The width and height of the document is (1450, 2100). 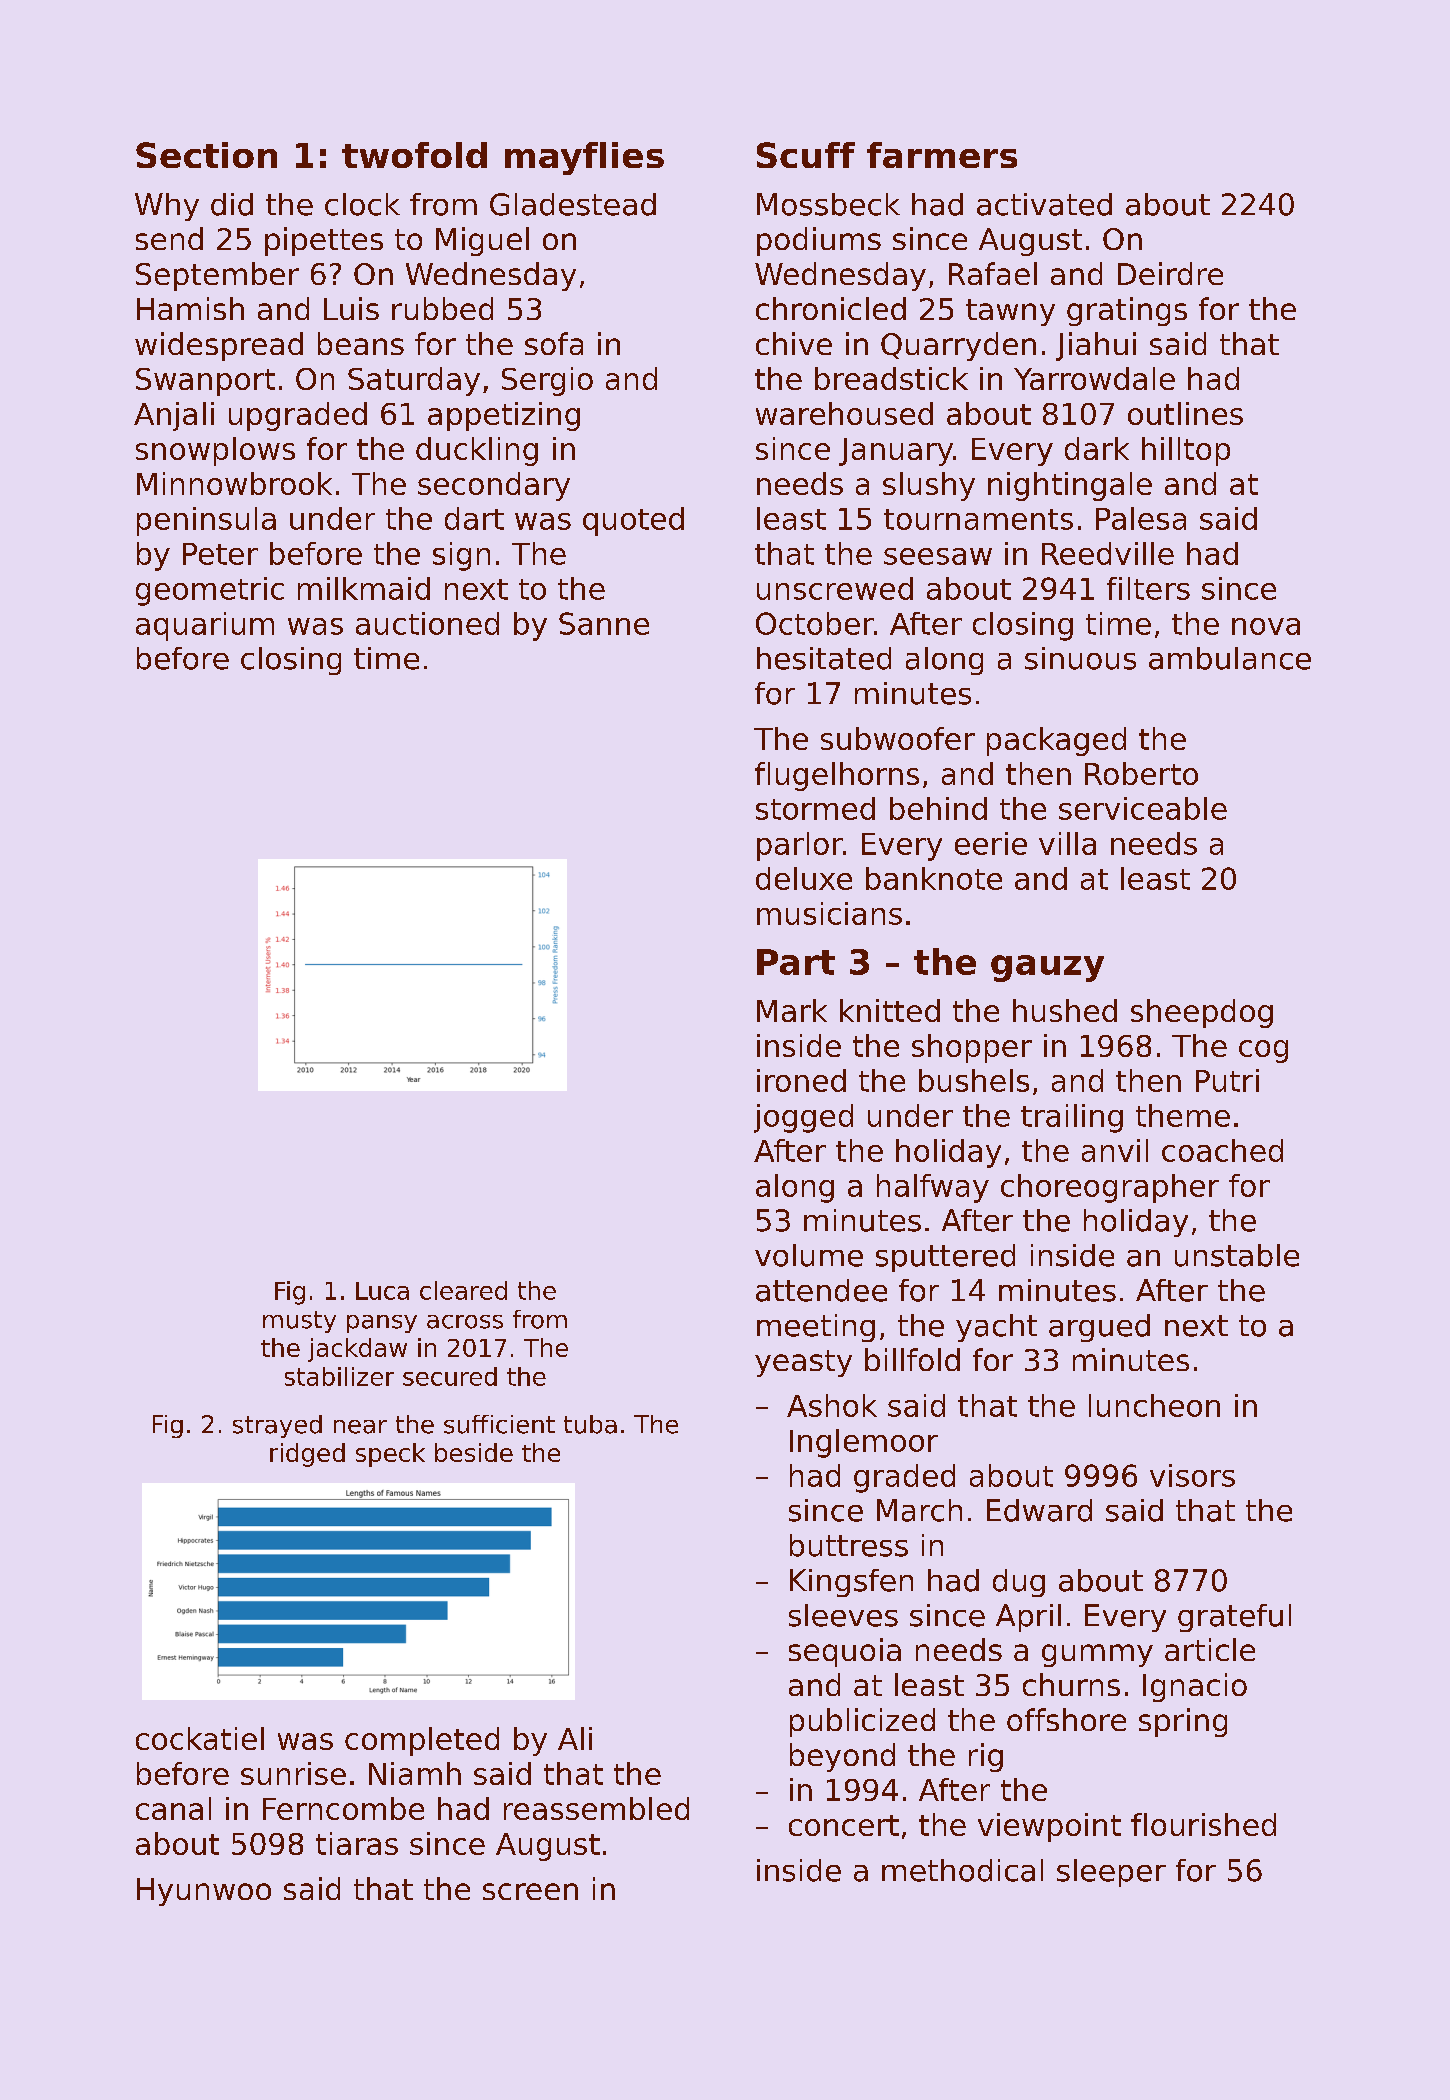 I want to click on strayed, so click(x=277, y=1426).
